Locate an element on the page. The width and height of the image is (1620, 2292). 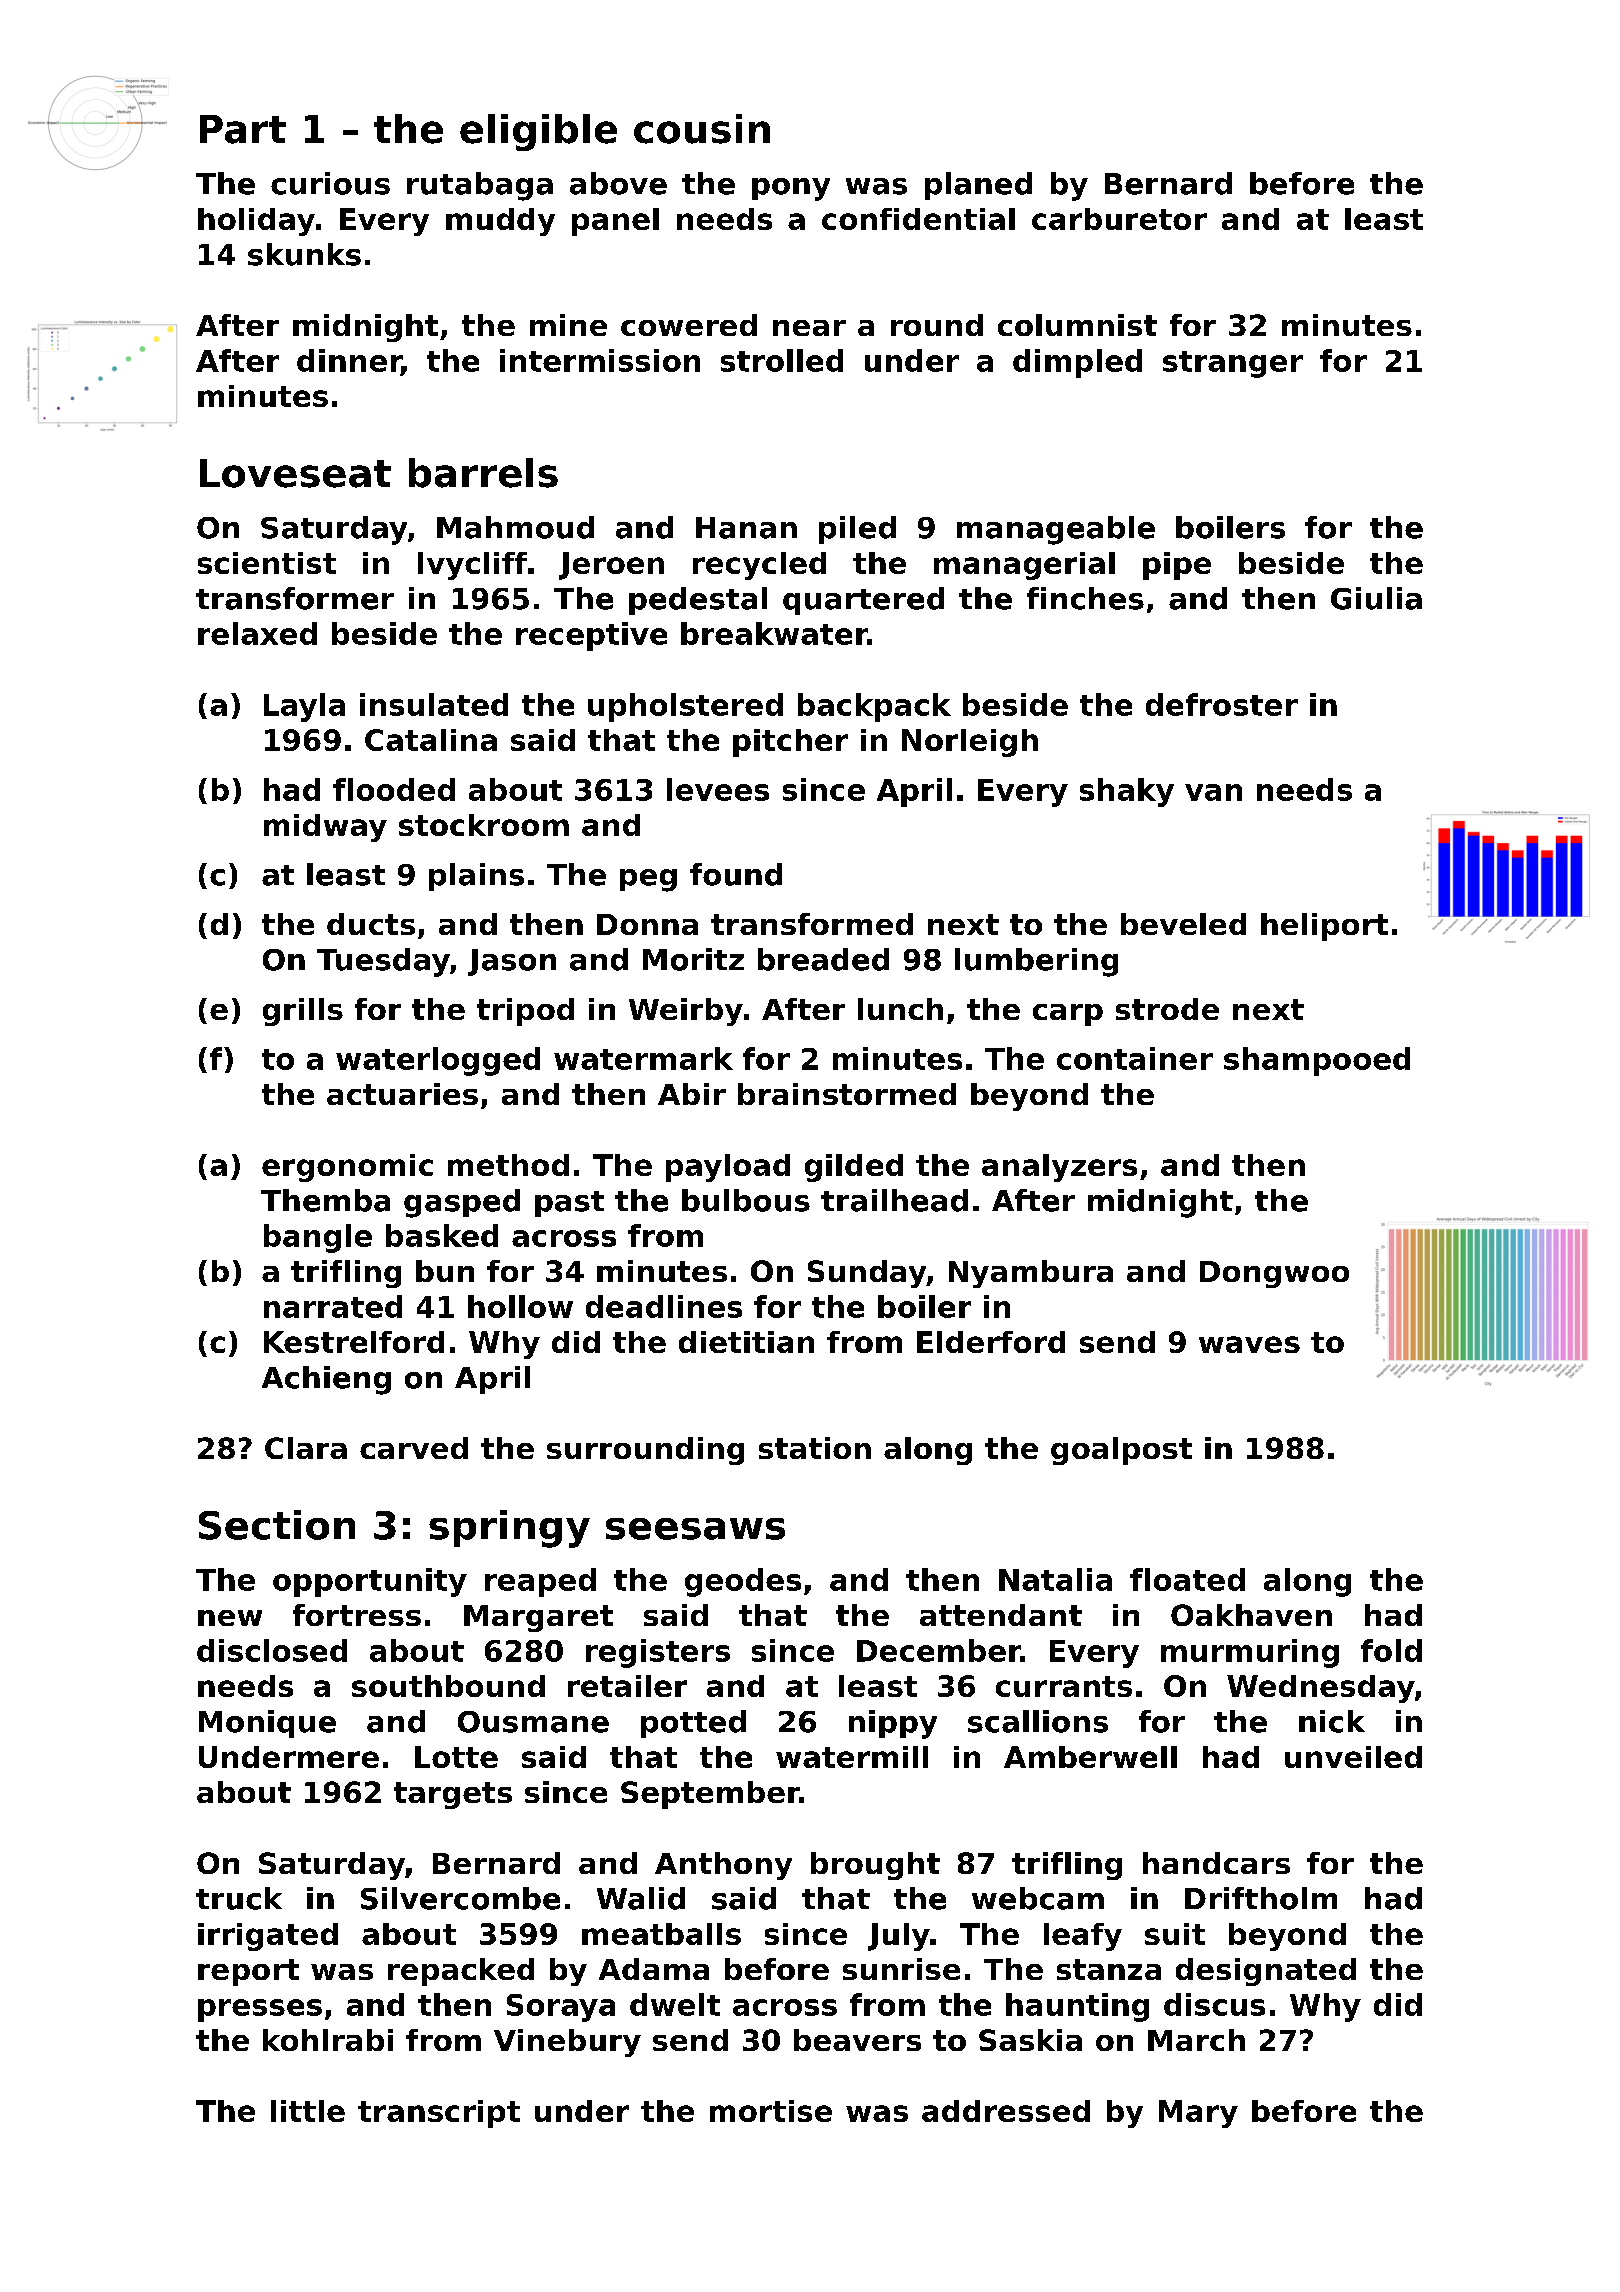
Dongwoo is located at coordinates (1274, 1274).
